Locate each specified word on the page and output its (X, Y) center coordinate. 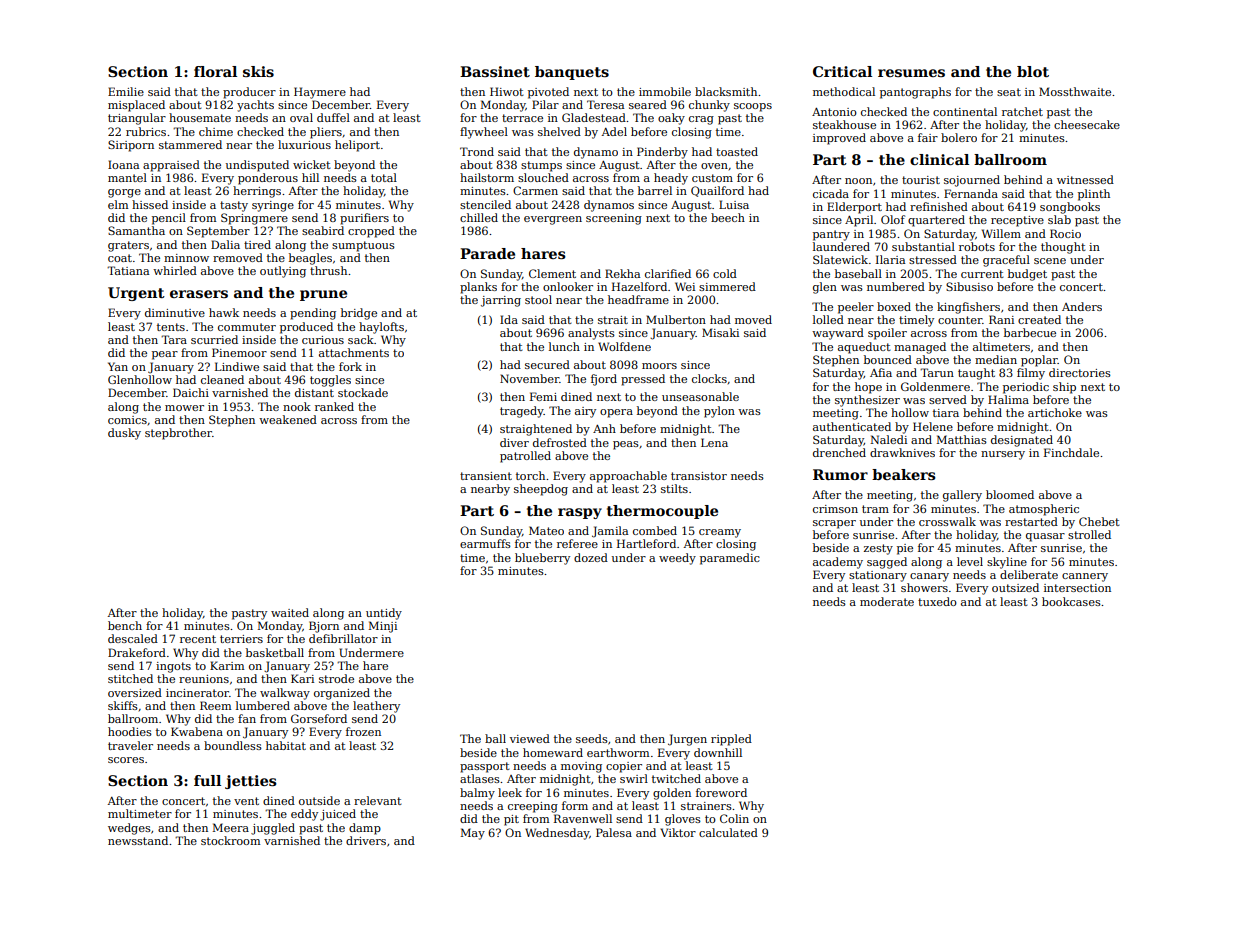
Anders (1082, 306)
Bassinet (495, 71)
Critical (842, 71)
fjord (604, 380)
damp (365, 829)
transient (486, 476)
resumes (911, 73)
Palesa (614, 832)
